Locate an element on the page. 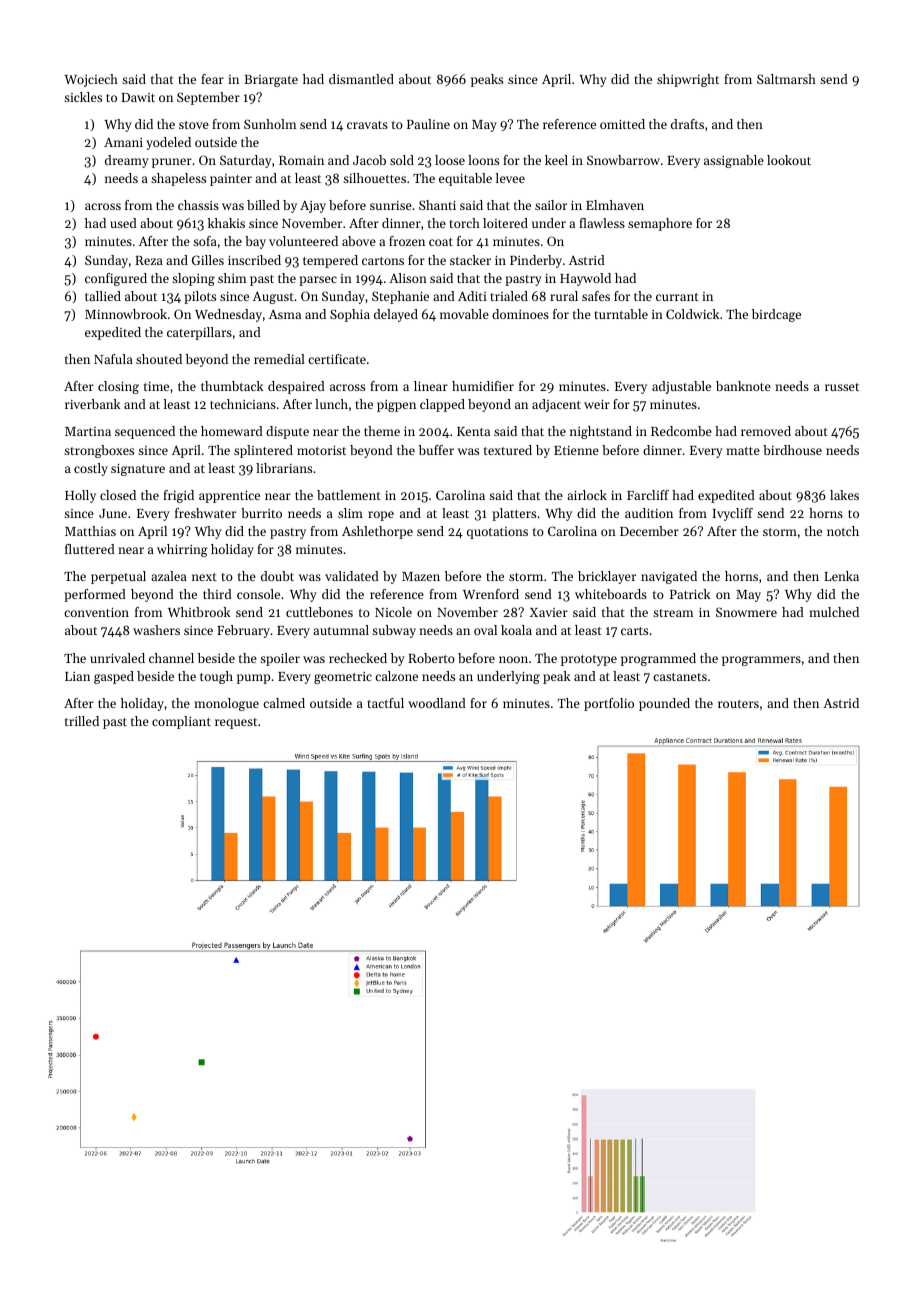  Farcliff is located at coordinates (648, 495).
